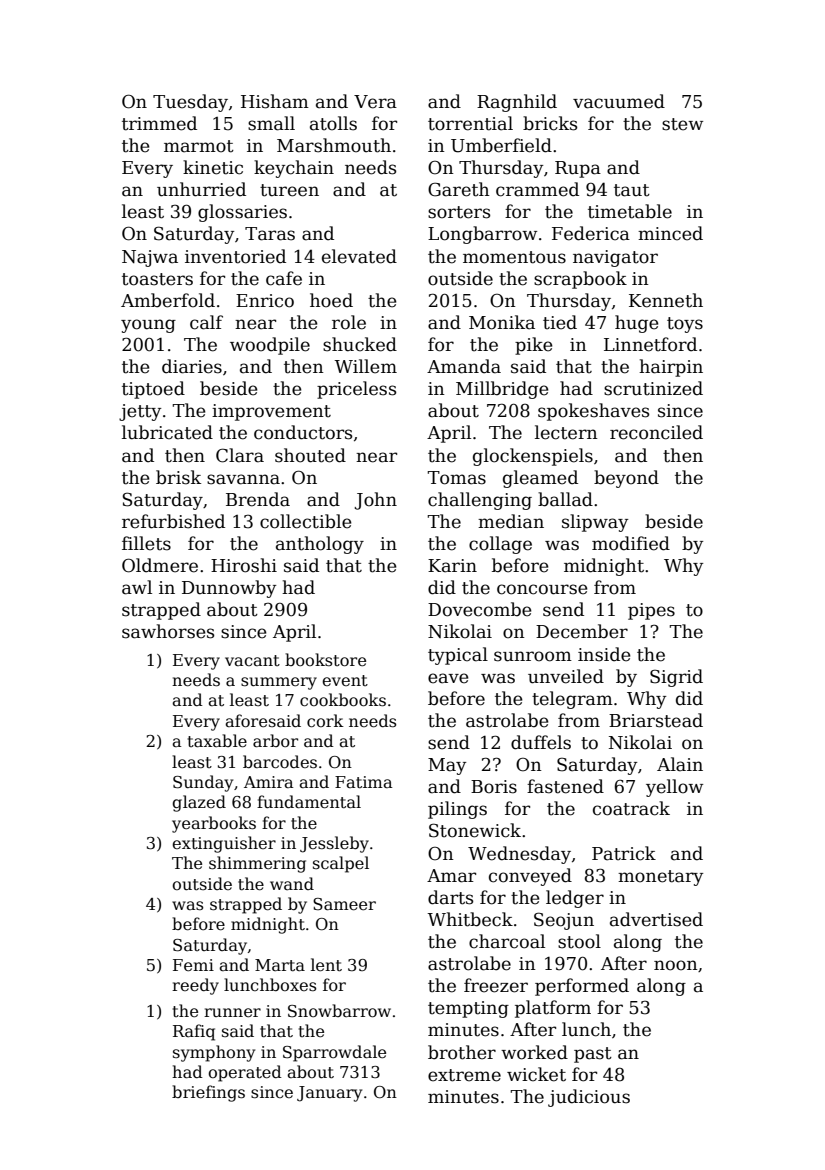  I want to click on Briarstead, so click(656, 720).
